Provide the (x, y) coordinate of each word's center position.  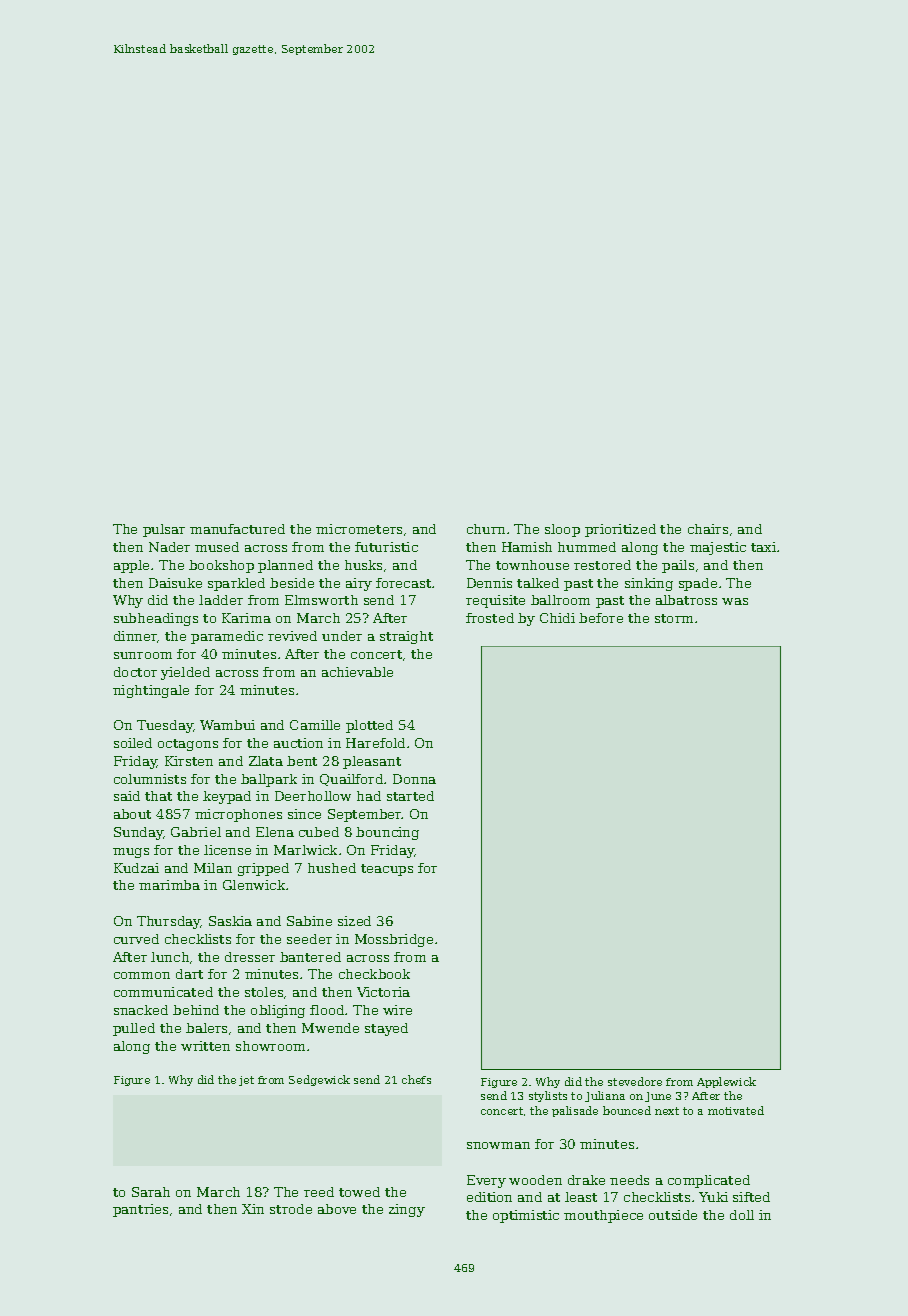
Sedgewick (319, 1080)
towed (359, 1192)
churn (486, 529)
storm (674, 618)
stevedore (635, 1081)
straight (406, 637)
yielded (185, 673)
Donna (414, 779)
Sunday (139, 833)
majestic (718, 548)
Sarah (151, 1192)
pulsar (164, 530)
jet (246, 1081)
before (601, 618)
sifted (751, 1197)
